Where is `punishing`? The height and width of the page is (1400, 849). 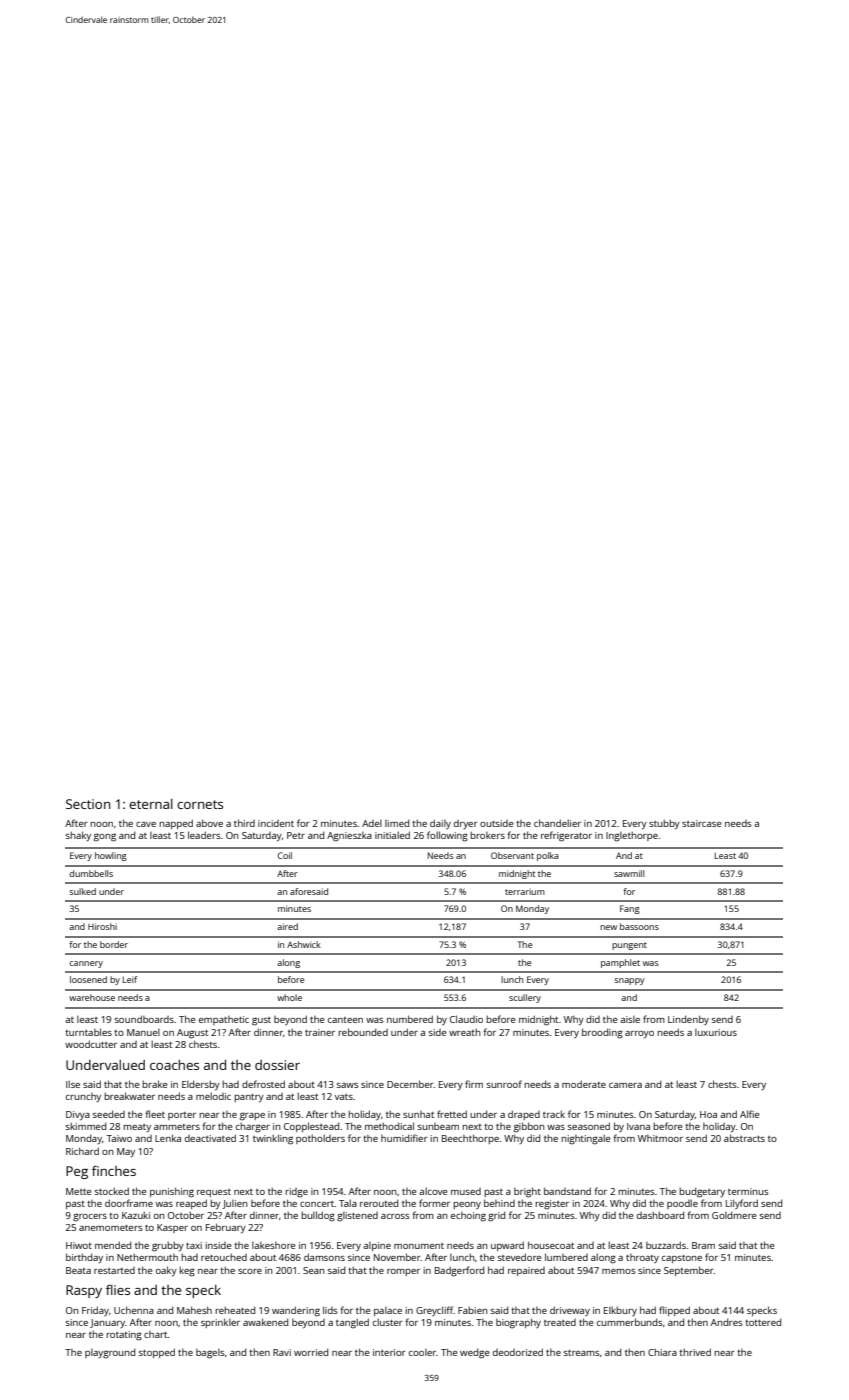
punishing is located at coordinates (172, 1192).
